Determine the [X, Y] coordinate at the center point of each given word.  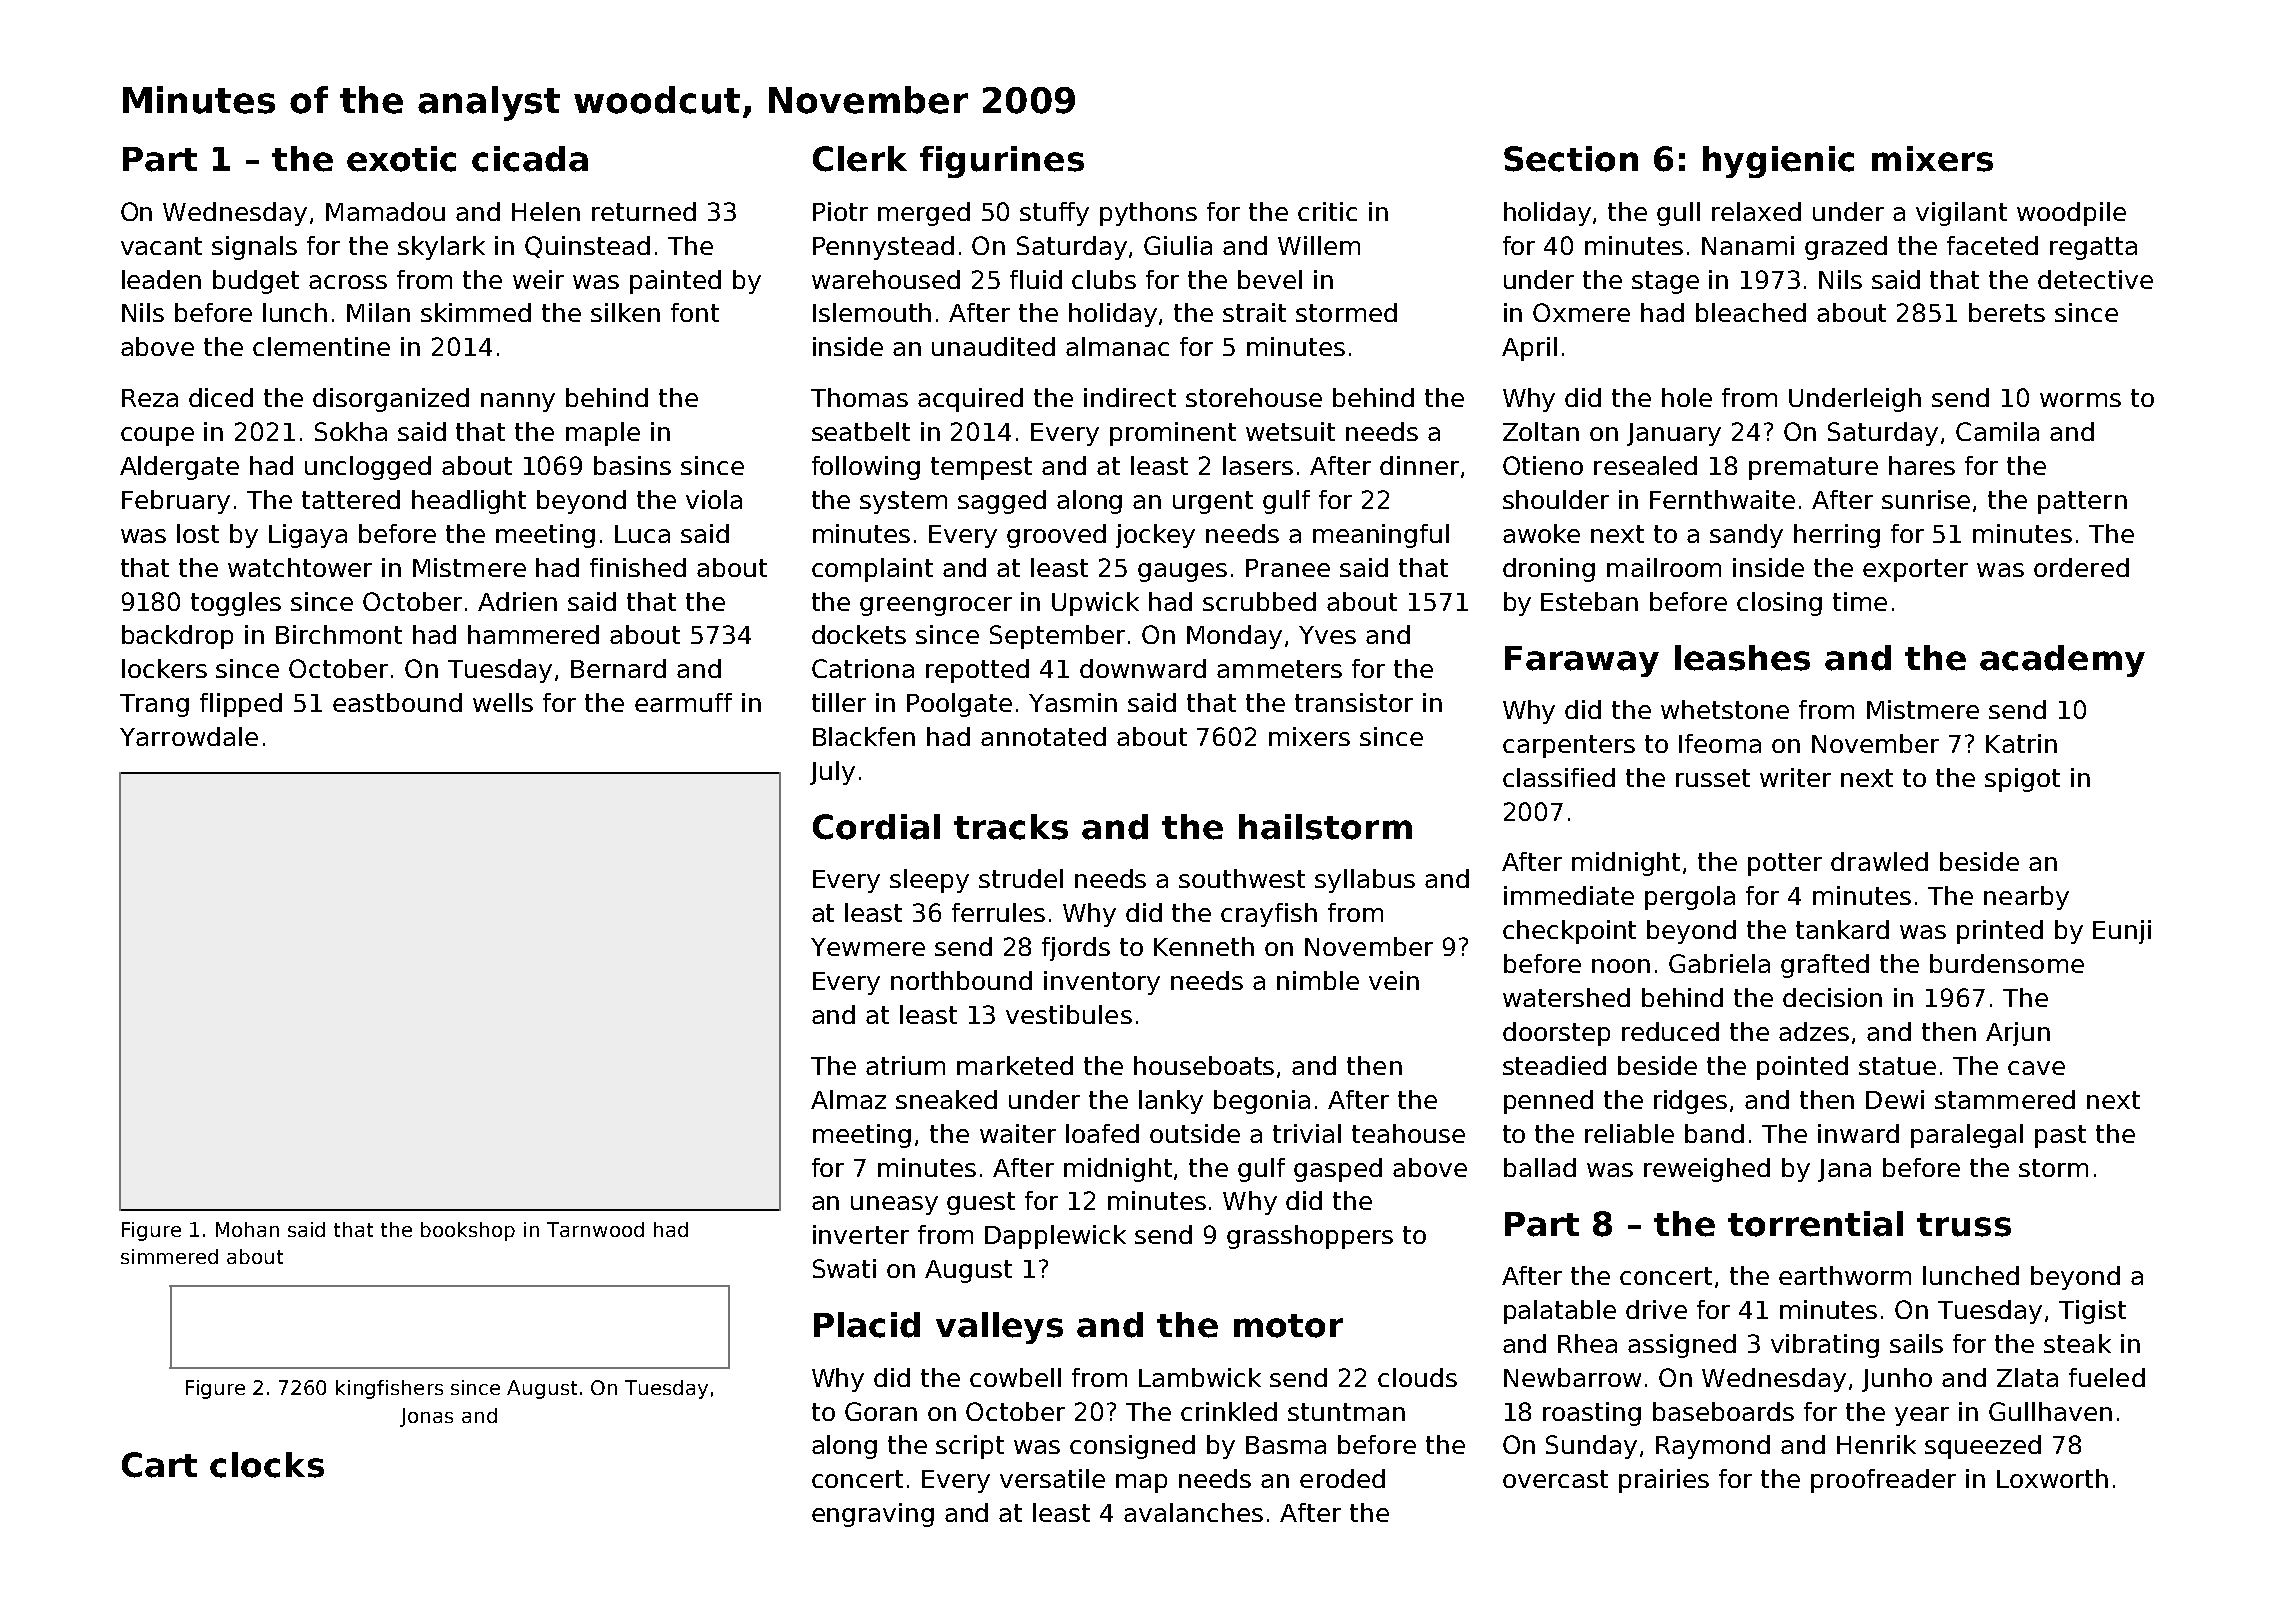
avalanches [1193, 1512]
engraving [873, 1515]
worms [2080, 400]
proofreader [1883, 1481]
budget [256, 282]
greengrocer [936, 606]
